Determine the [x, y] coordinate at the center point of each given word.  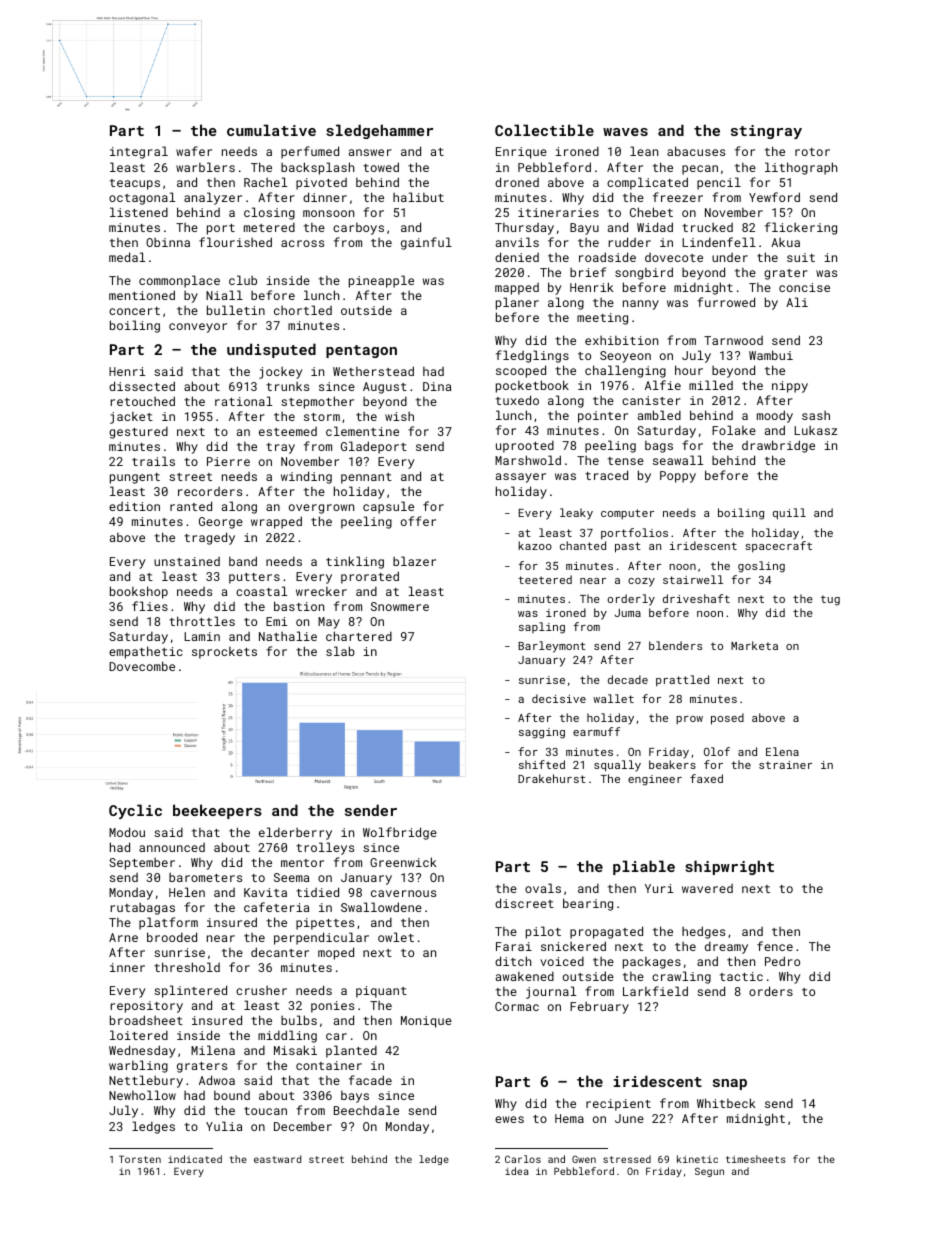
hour [689, 370]
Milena [213, 1050]
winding [306, 477]
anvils [517, 242]
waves [625, 132]
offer [418, 521]
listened [139, 212]
